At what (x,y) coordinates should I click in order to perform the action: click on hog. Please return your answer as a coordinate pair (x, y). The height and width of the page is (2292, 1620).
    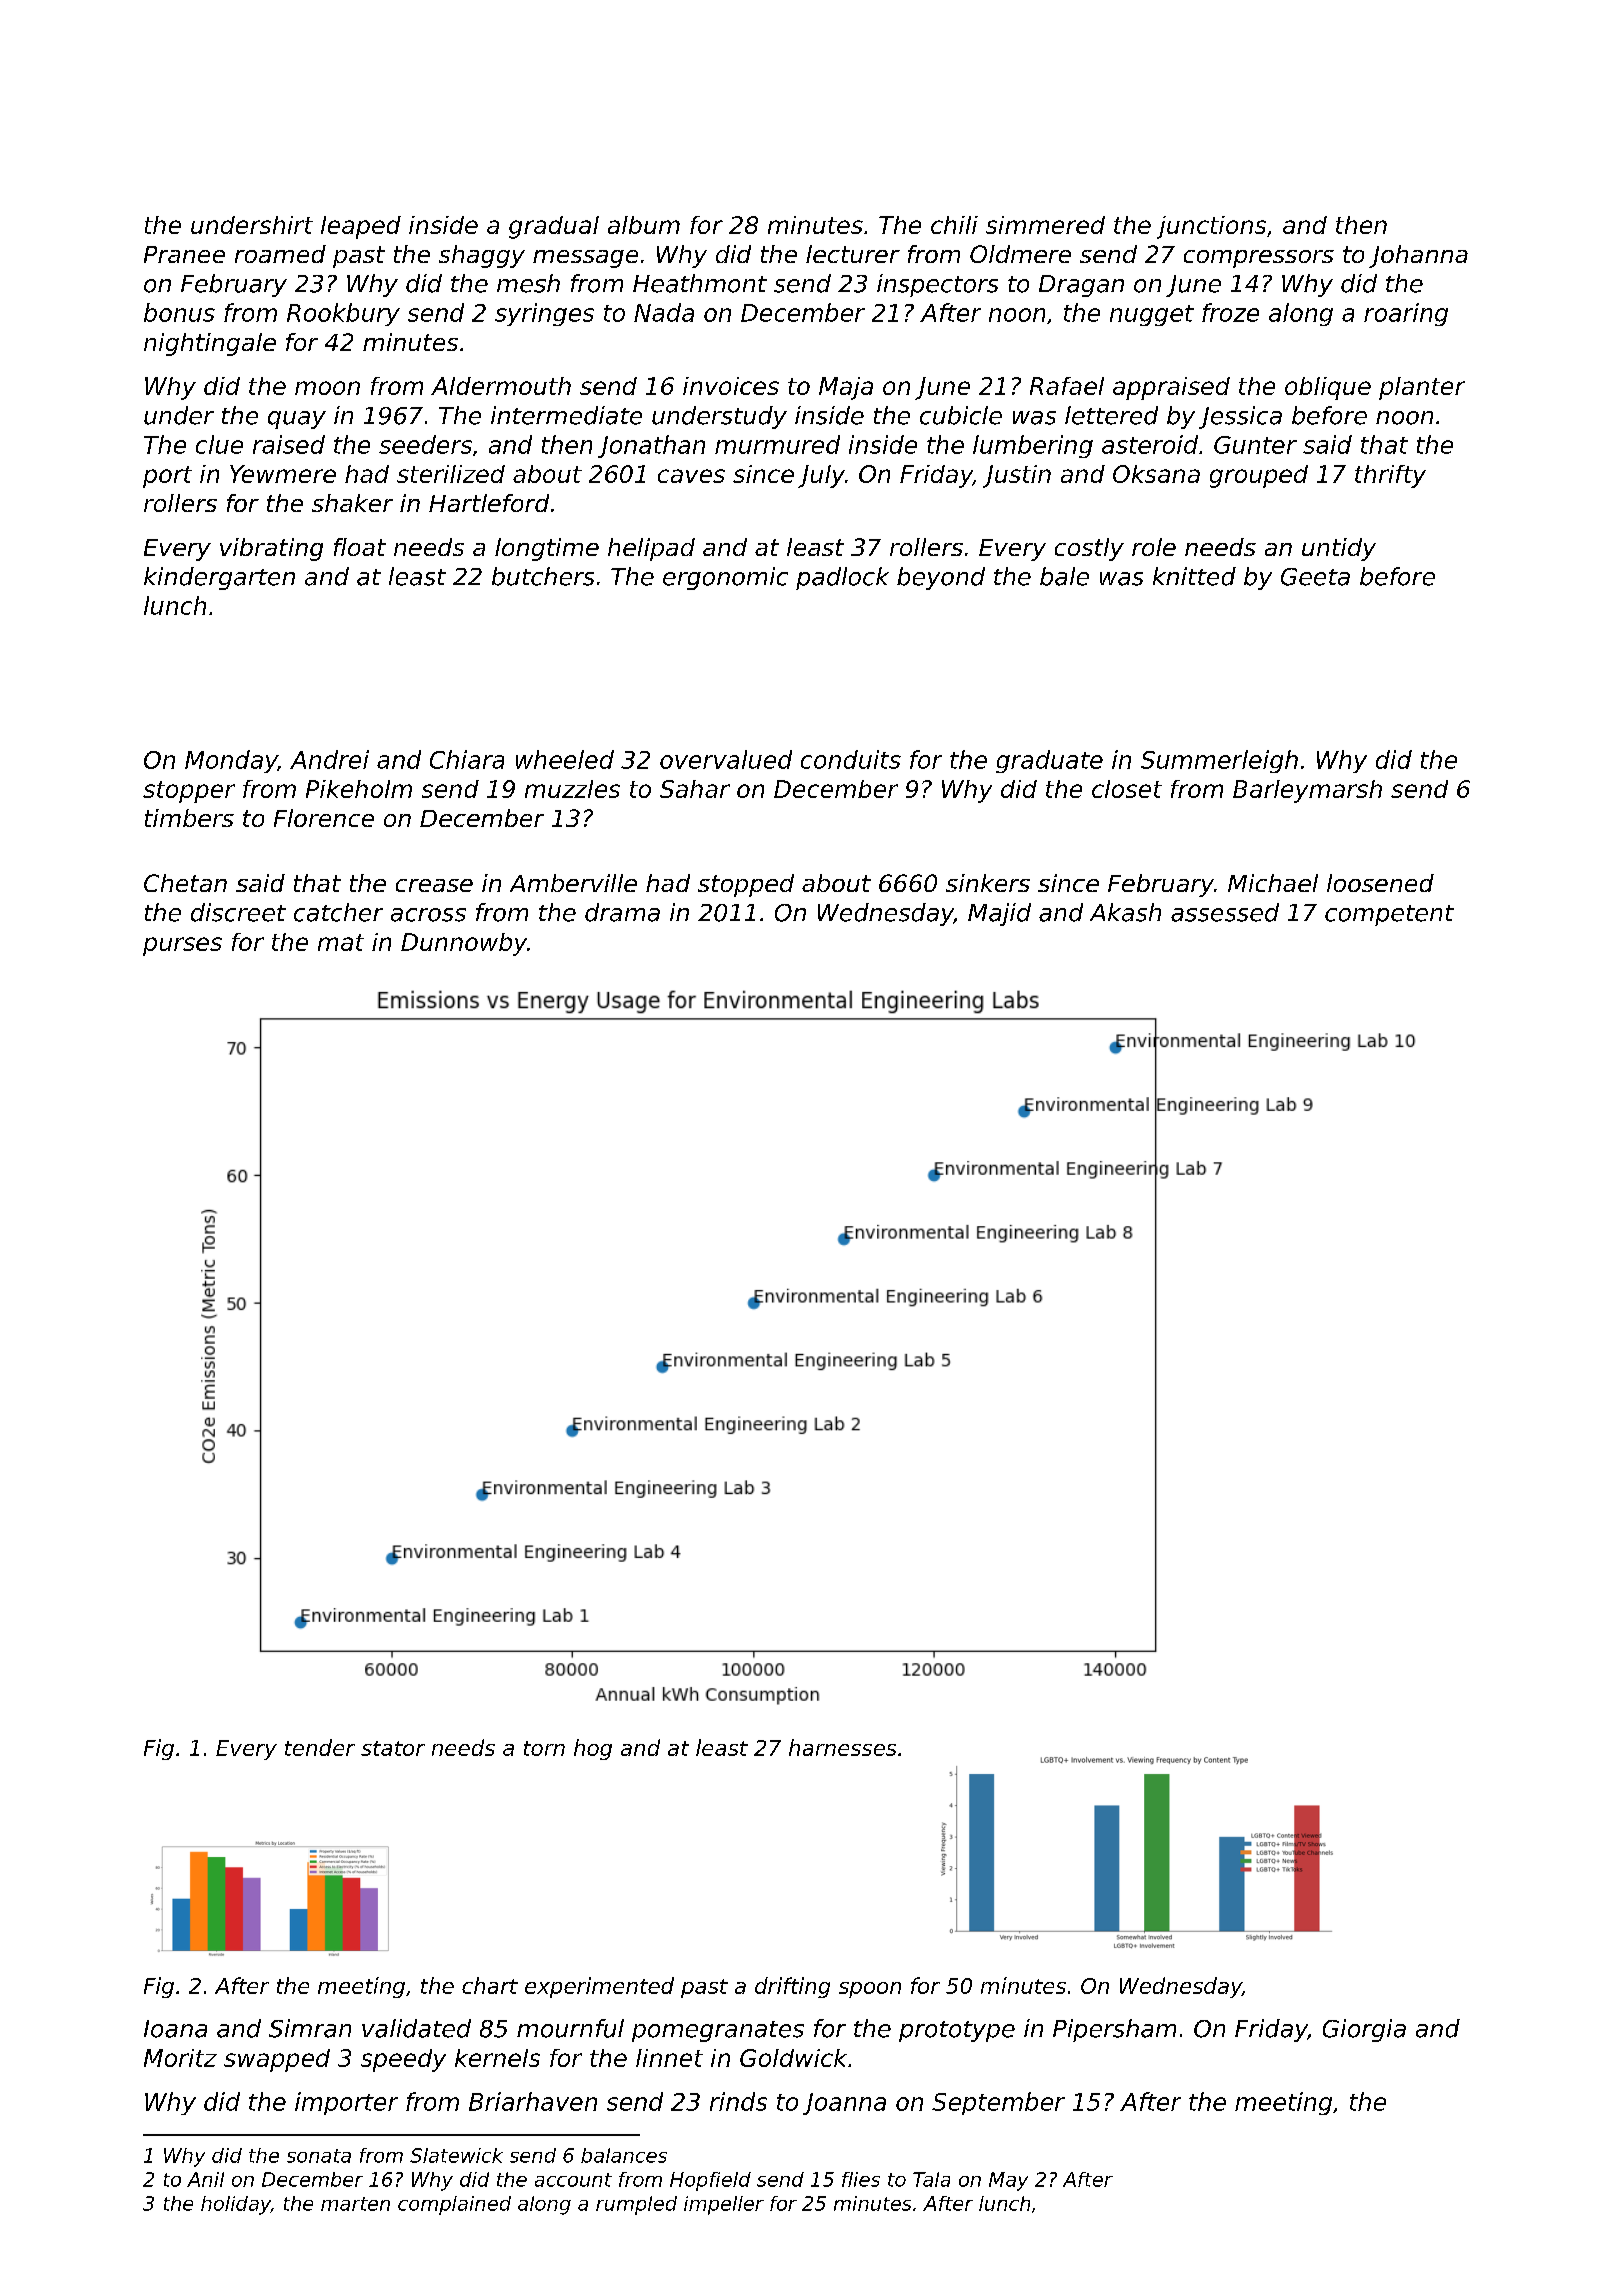
    Looking at the image, I should click on (593, 1749).
